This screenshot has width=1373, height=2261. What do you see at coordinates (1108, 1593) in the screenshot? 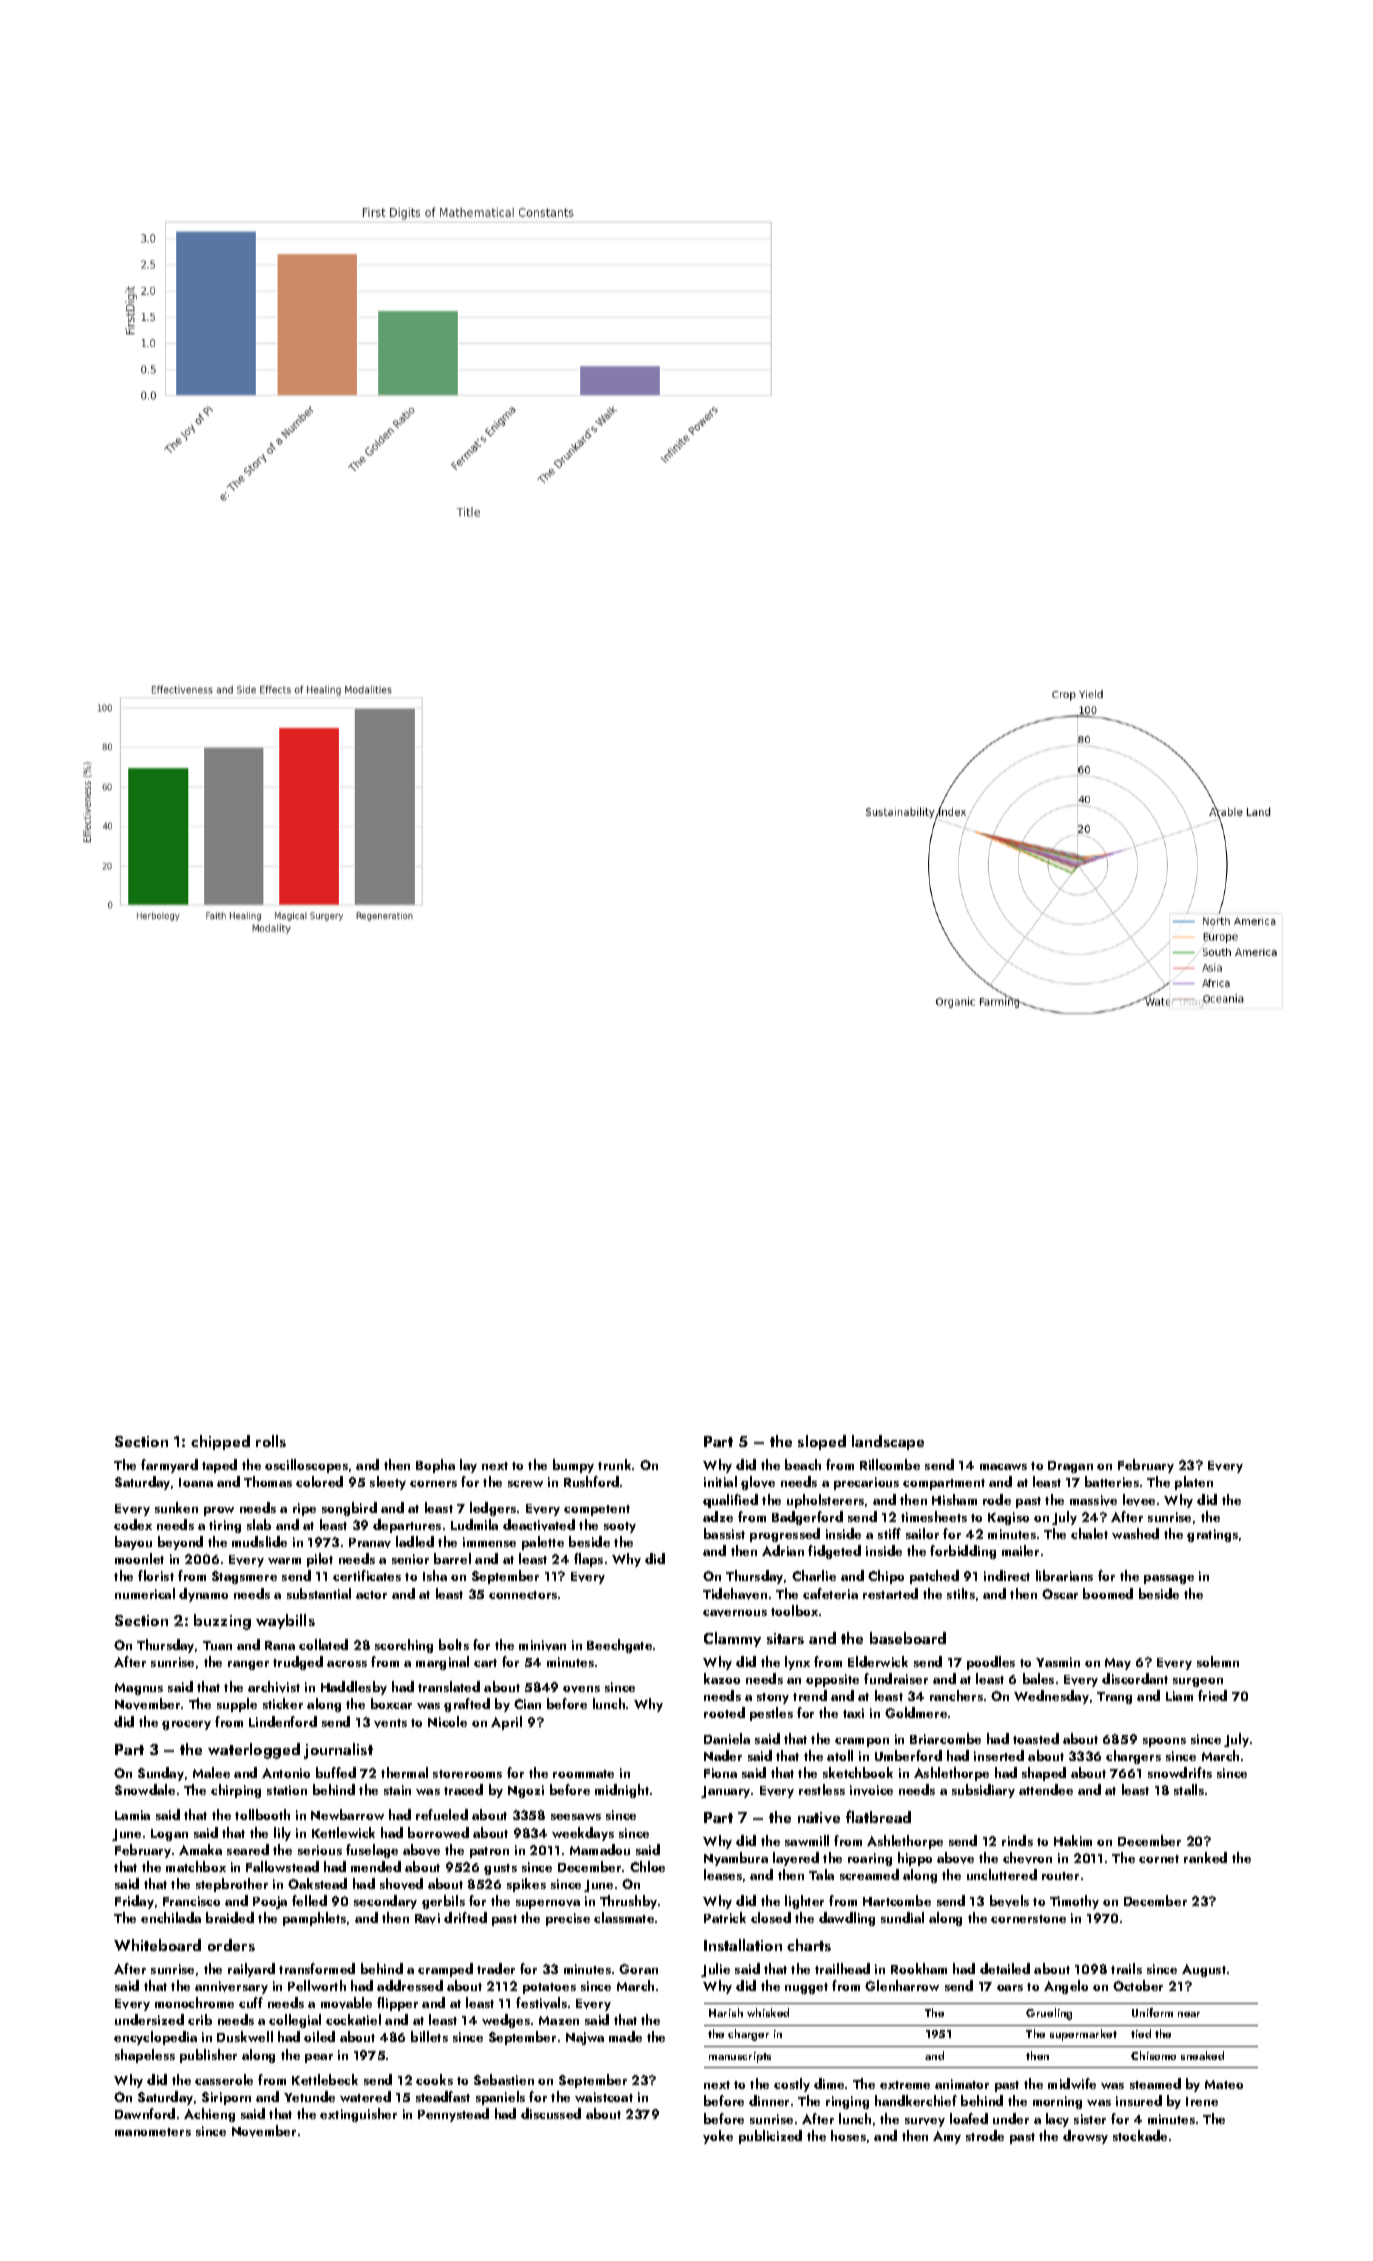
I see `boomed` at bounding box center [1108, 1593].
